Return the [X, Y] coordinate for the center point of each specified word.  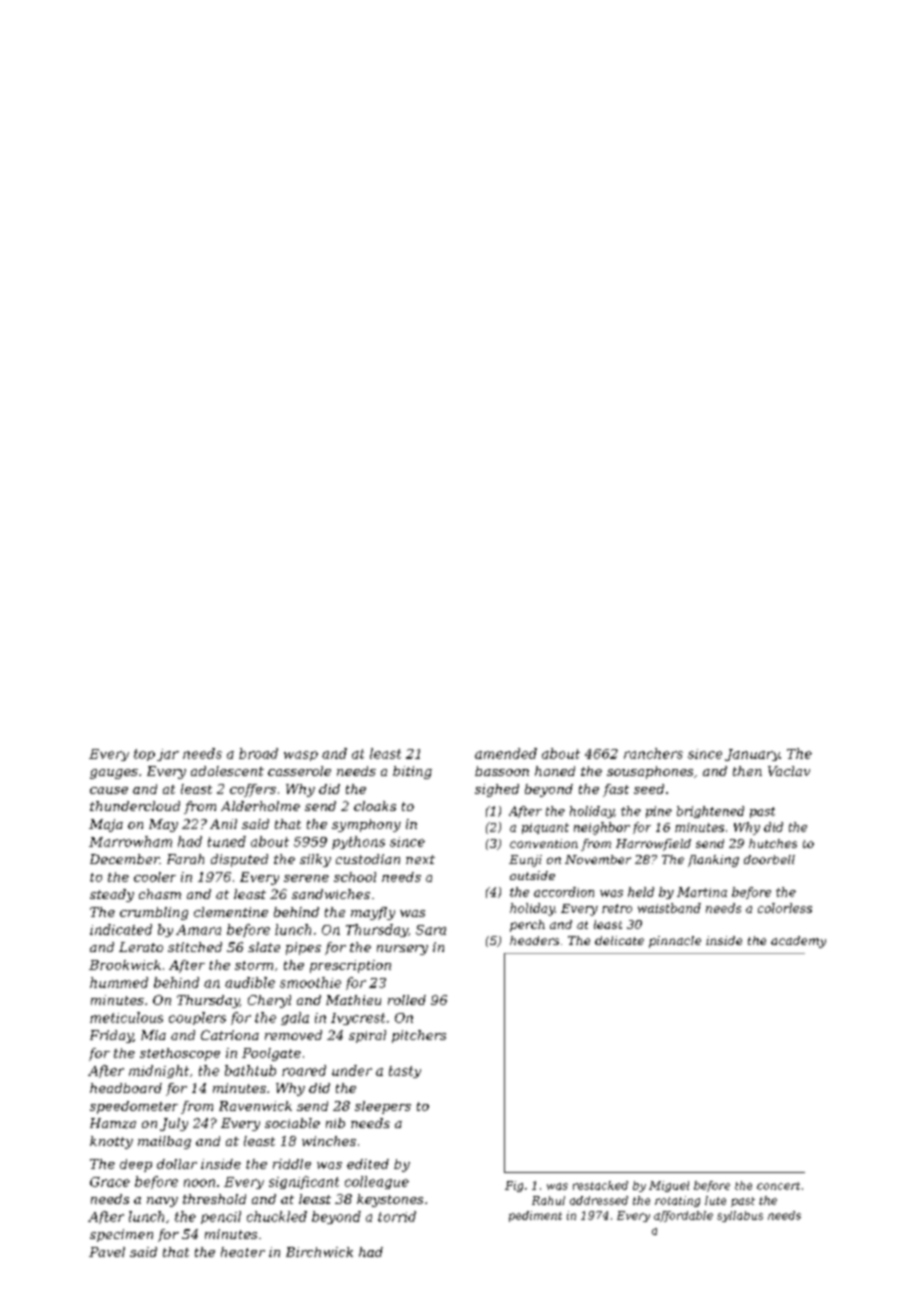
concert [778, 1186]
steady [112, 895]
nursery [402, 950]
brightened [710, 812]
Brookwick [125, 965]
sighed [497, 790]
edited [368, 1164]
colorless [785, 908]
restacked [600, 1185]
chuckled [277, 1216]
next [420, 859]
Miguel [669, 1186]
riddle [292, 1164]
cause [109, 790]
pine [659, 812]
